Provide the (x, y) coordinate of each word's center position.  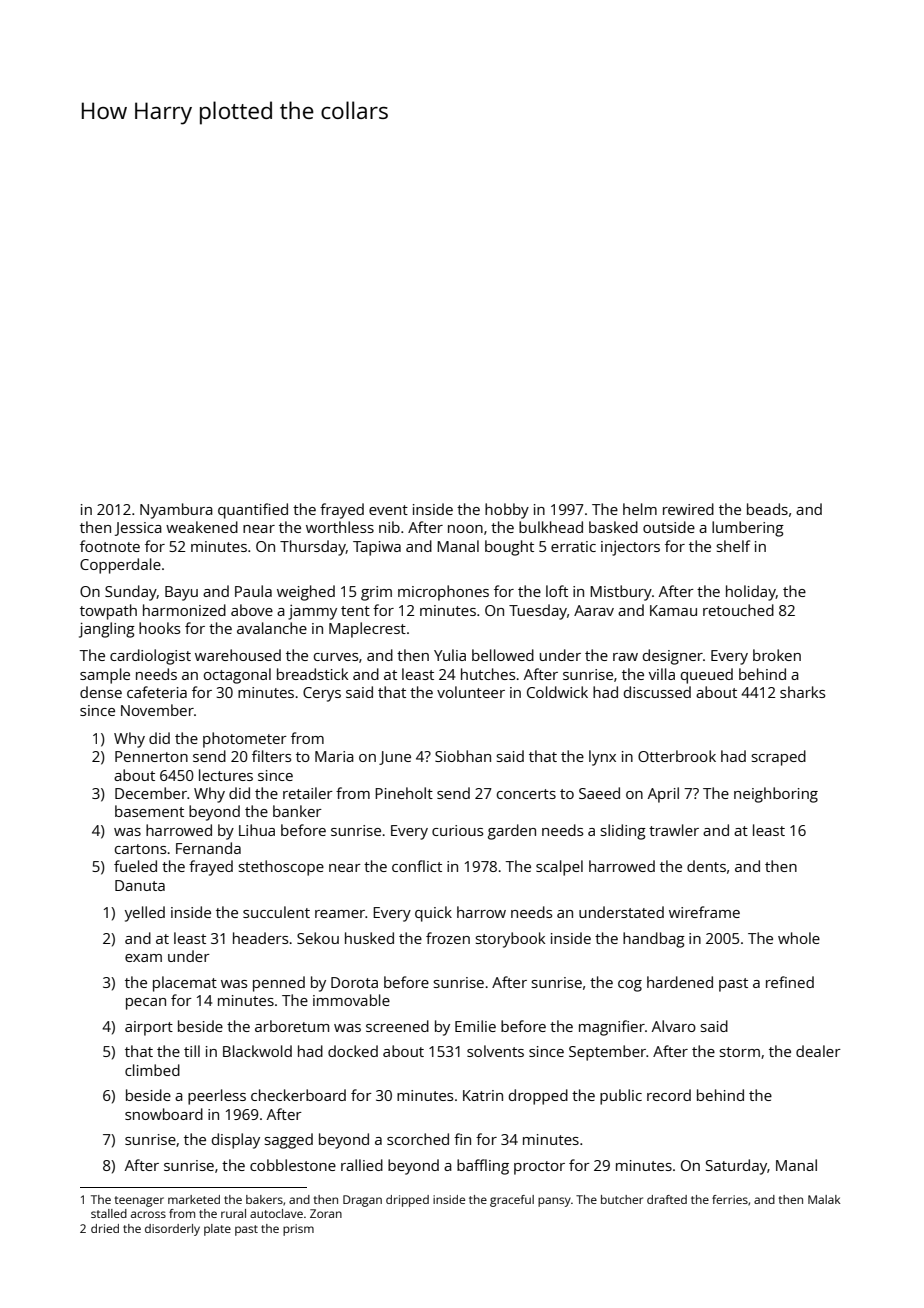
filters (271, 756)
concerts (526, 794)
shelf (733, 546)
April (663, 795)
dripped (407, 1201)
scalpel (559, 868)
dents (706, 866)
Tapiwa (377, 548)
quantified (253, 511)
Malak (824, 1199)
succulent (276, 912)
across (148, 1214)
